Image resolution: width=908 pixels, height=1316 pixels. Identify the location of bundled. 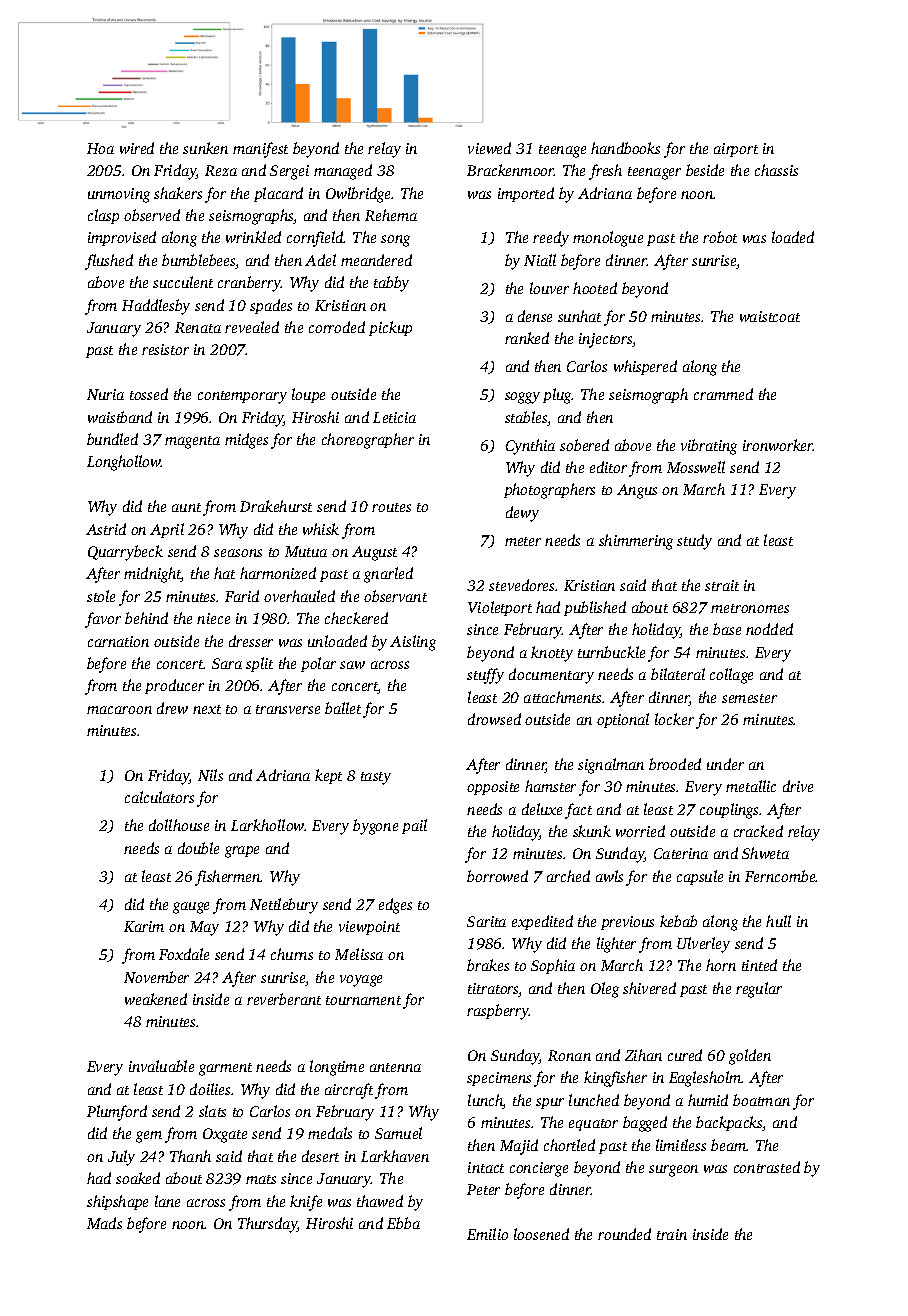
(112, 439).
